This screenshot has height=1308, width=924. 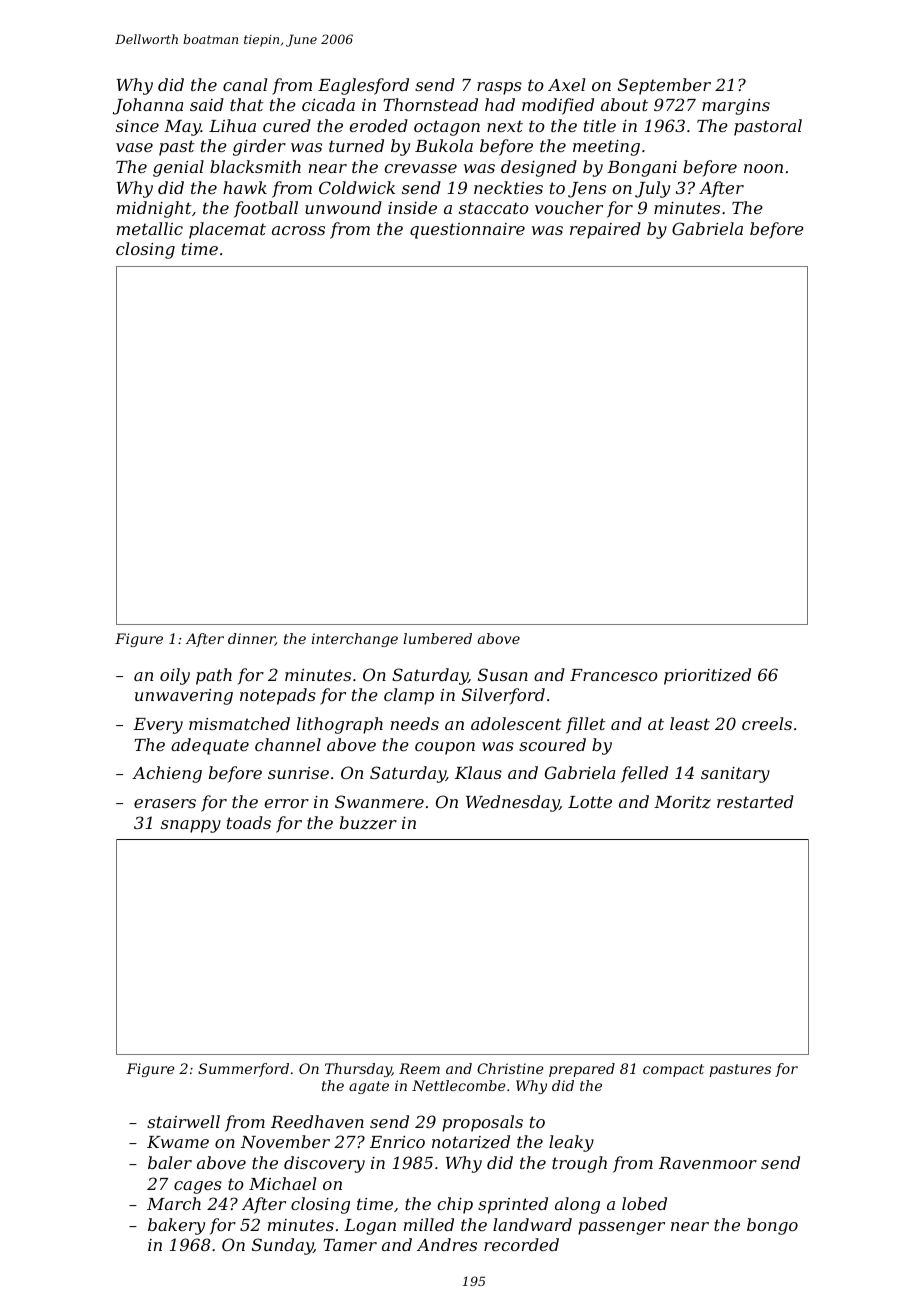 What do you see at coordinates (437, 638) in the screenshot?
I see `lumbered` at bounding box center [437, 638].
